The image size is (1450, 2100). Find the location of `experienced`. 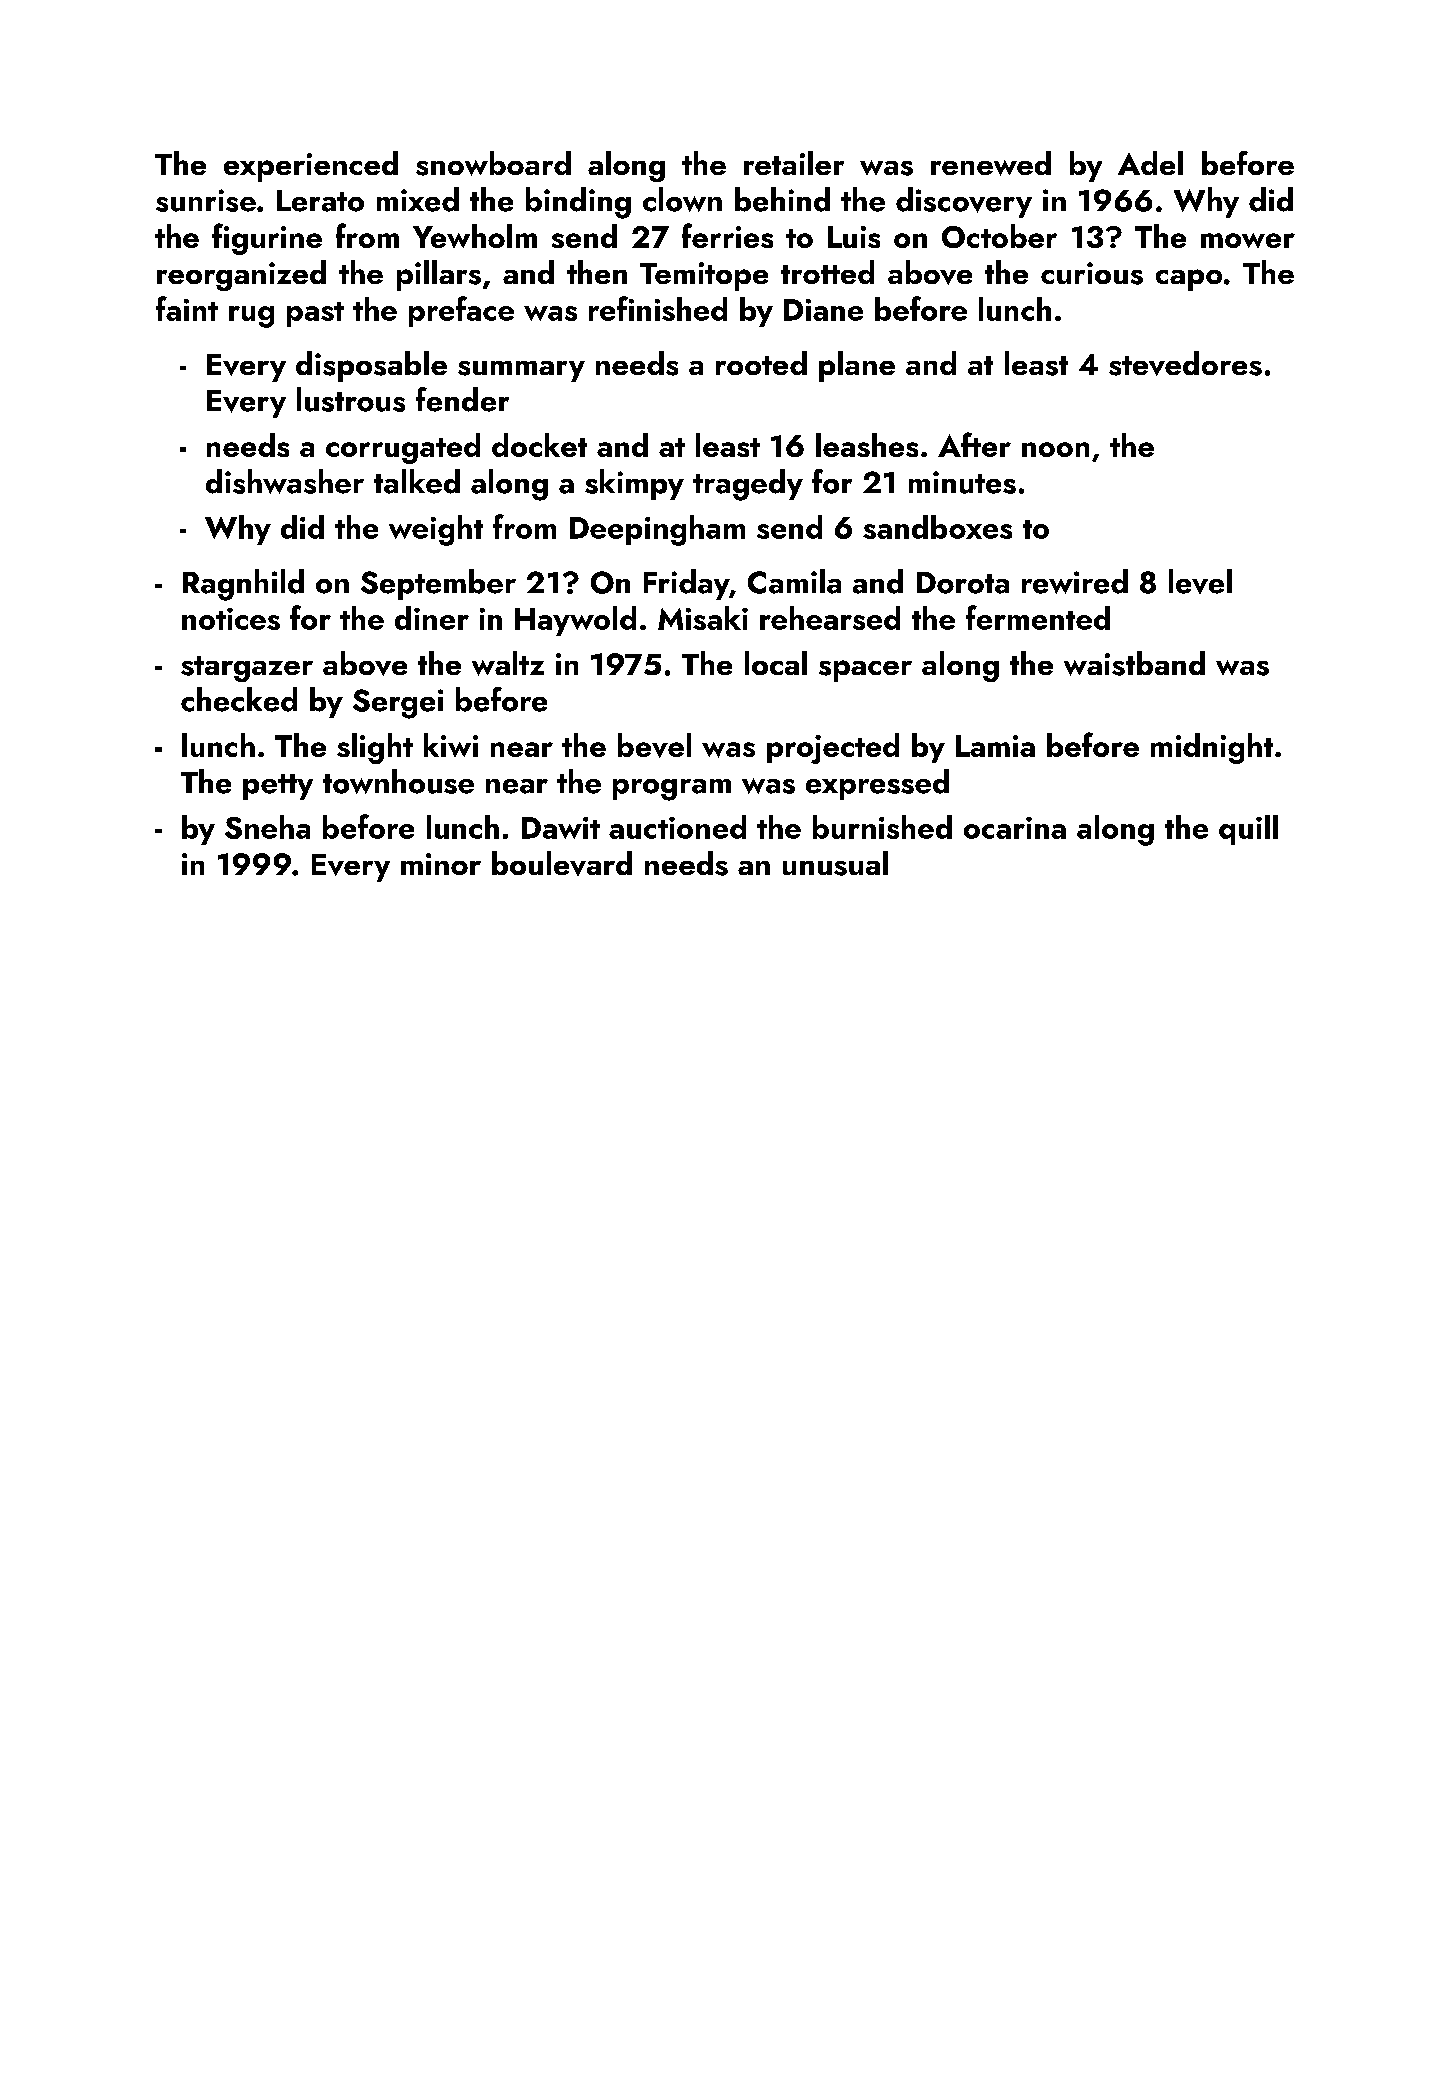

experienced is located at coordinates (311, 166).
